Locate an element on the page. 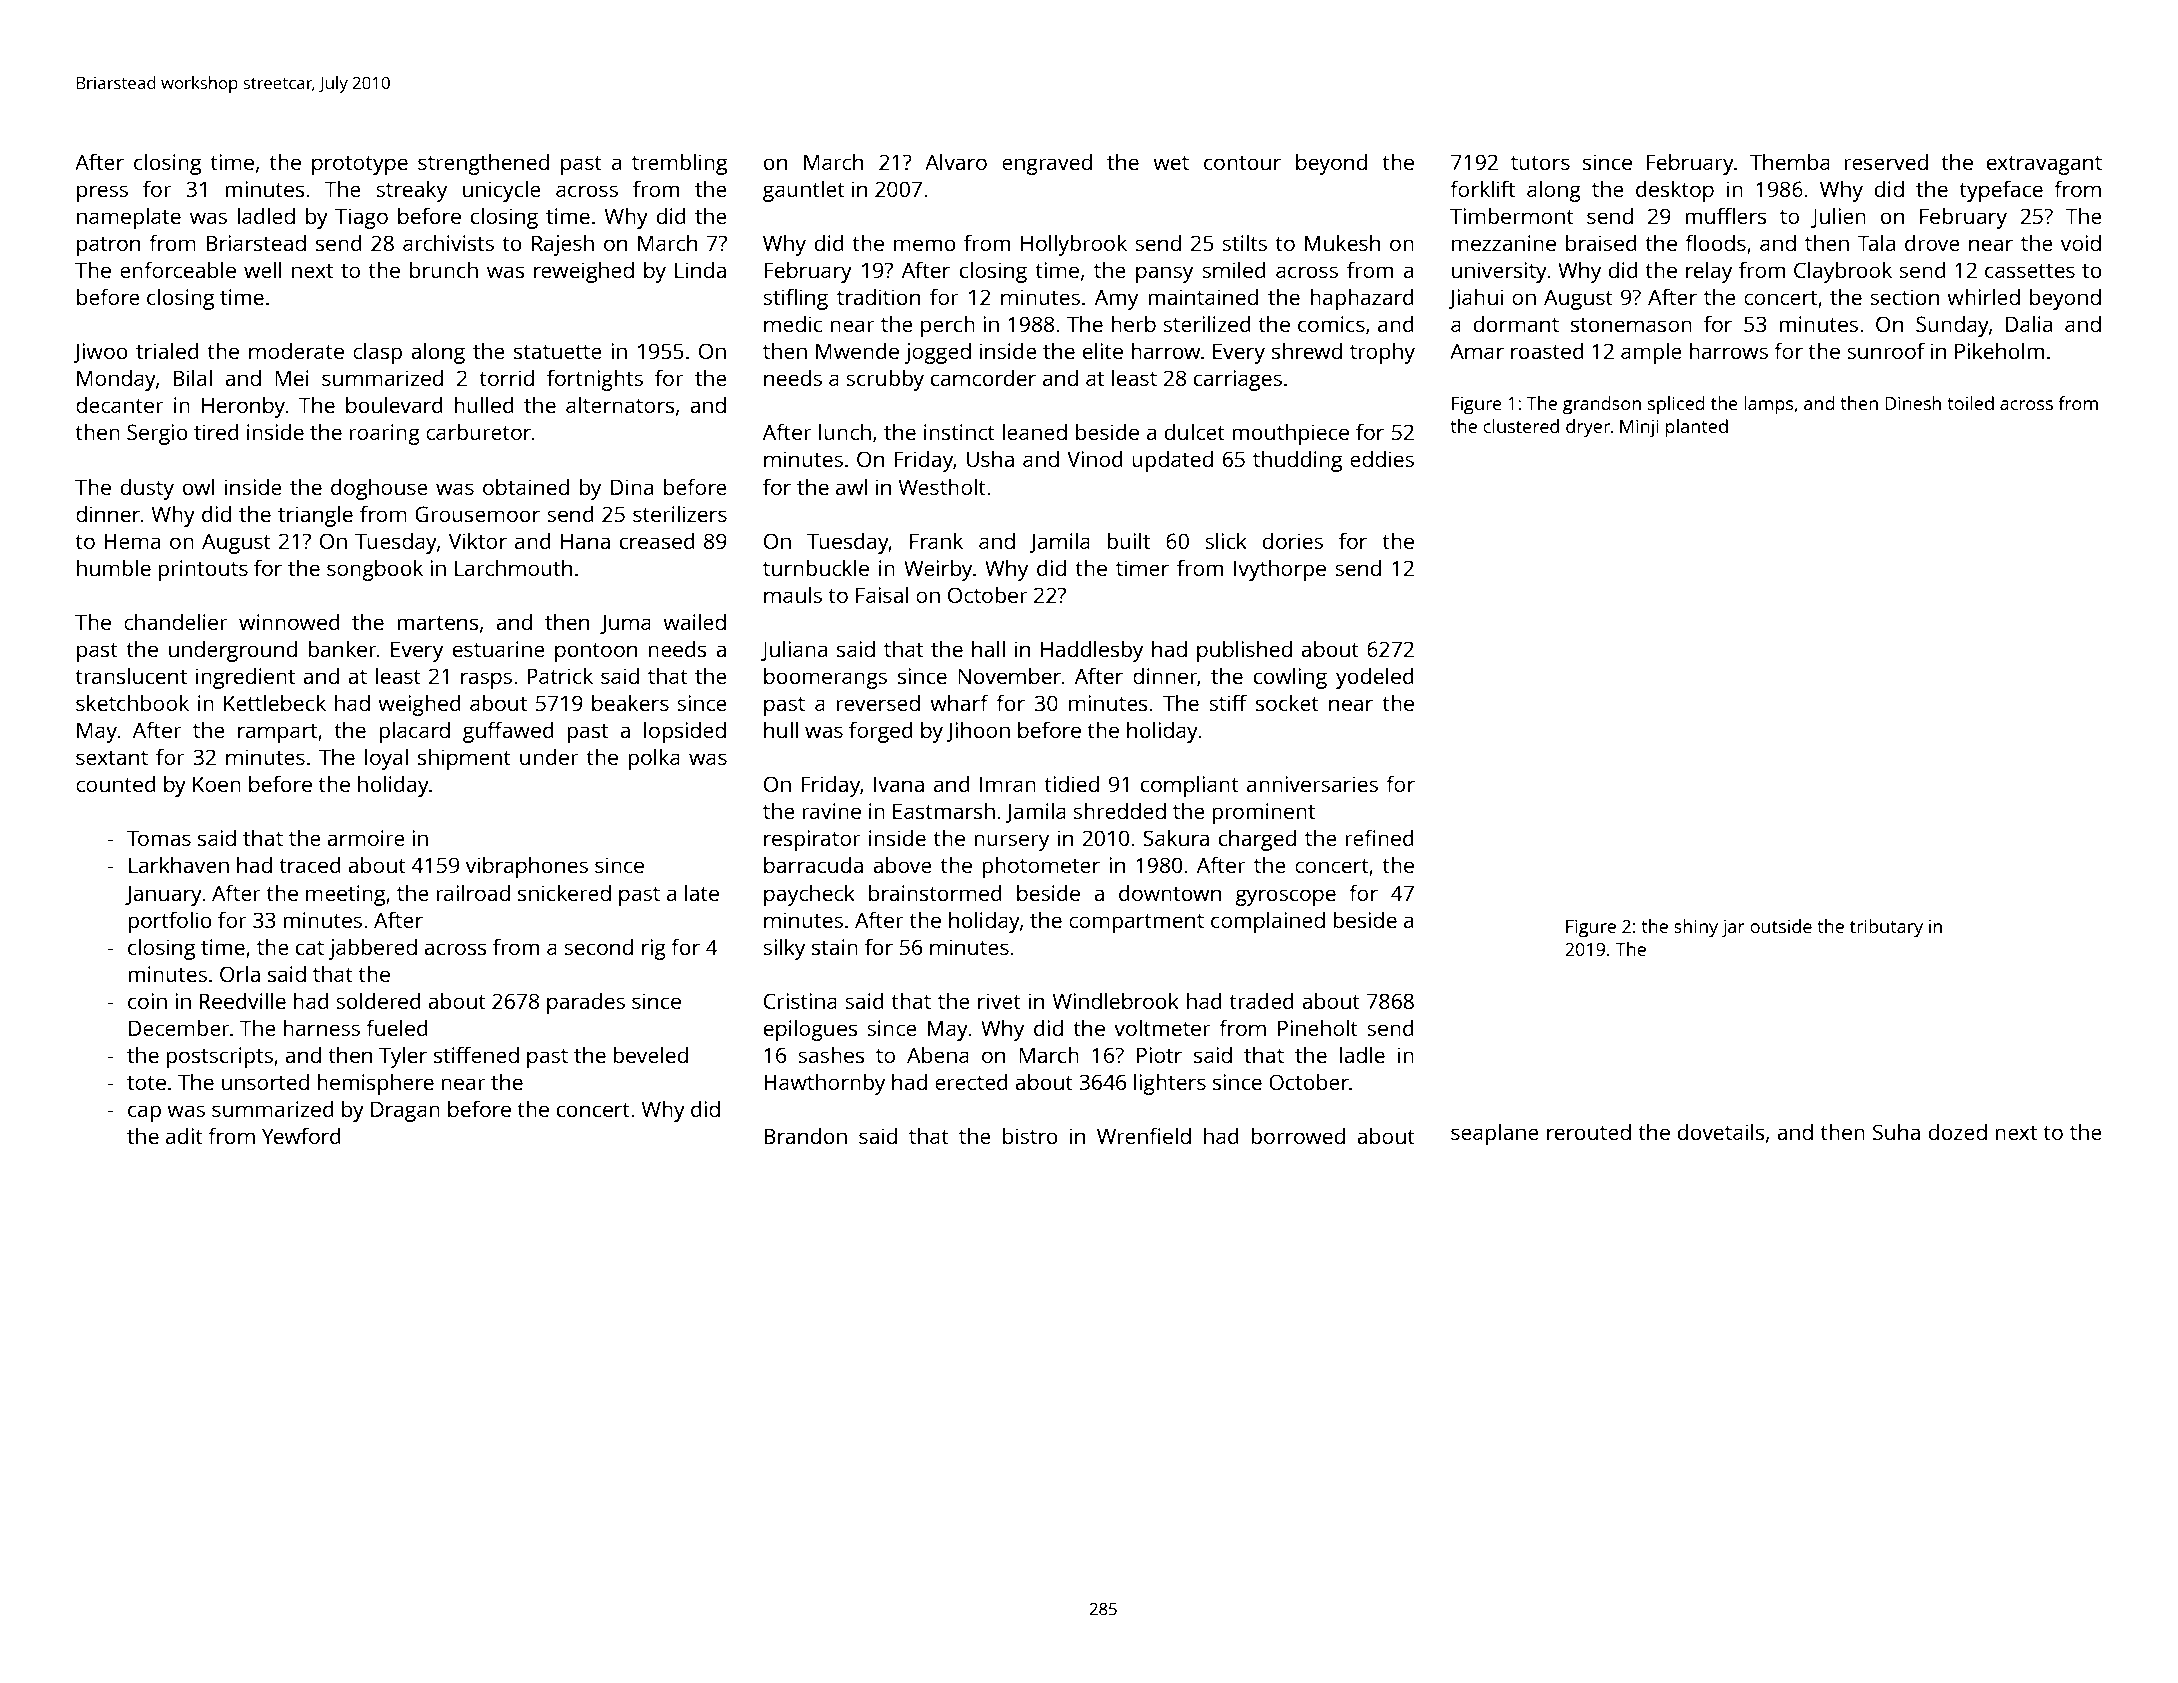  harness is located at coordinates (321, 1027).
